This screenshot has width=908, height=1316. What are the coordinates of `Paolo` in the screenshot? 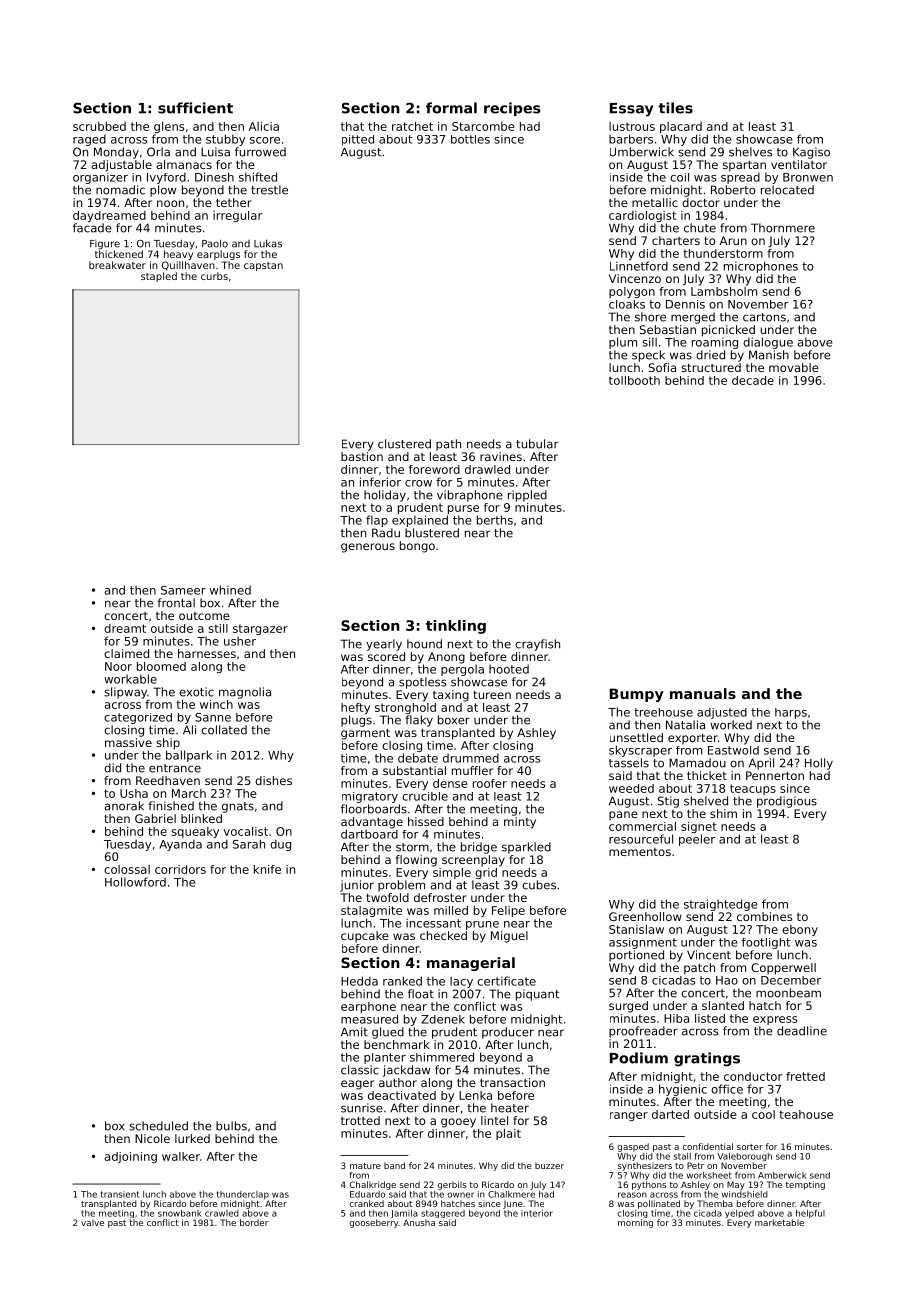 It's located at (215, 243).
